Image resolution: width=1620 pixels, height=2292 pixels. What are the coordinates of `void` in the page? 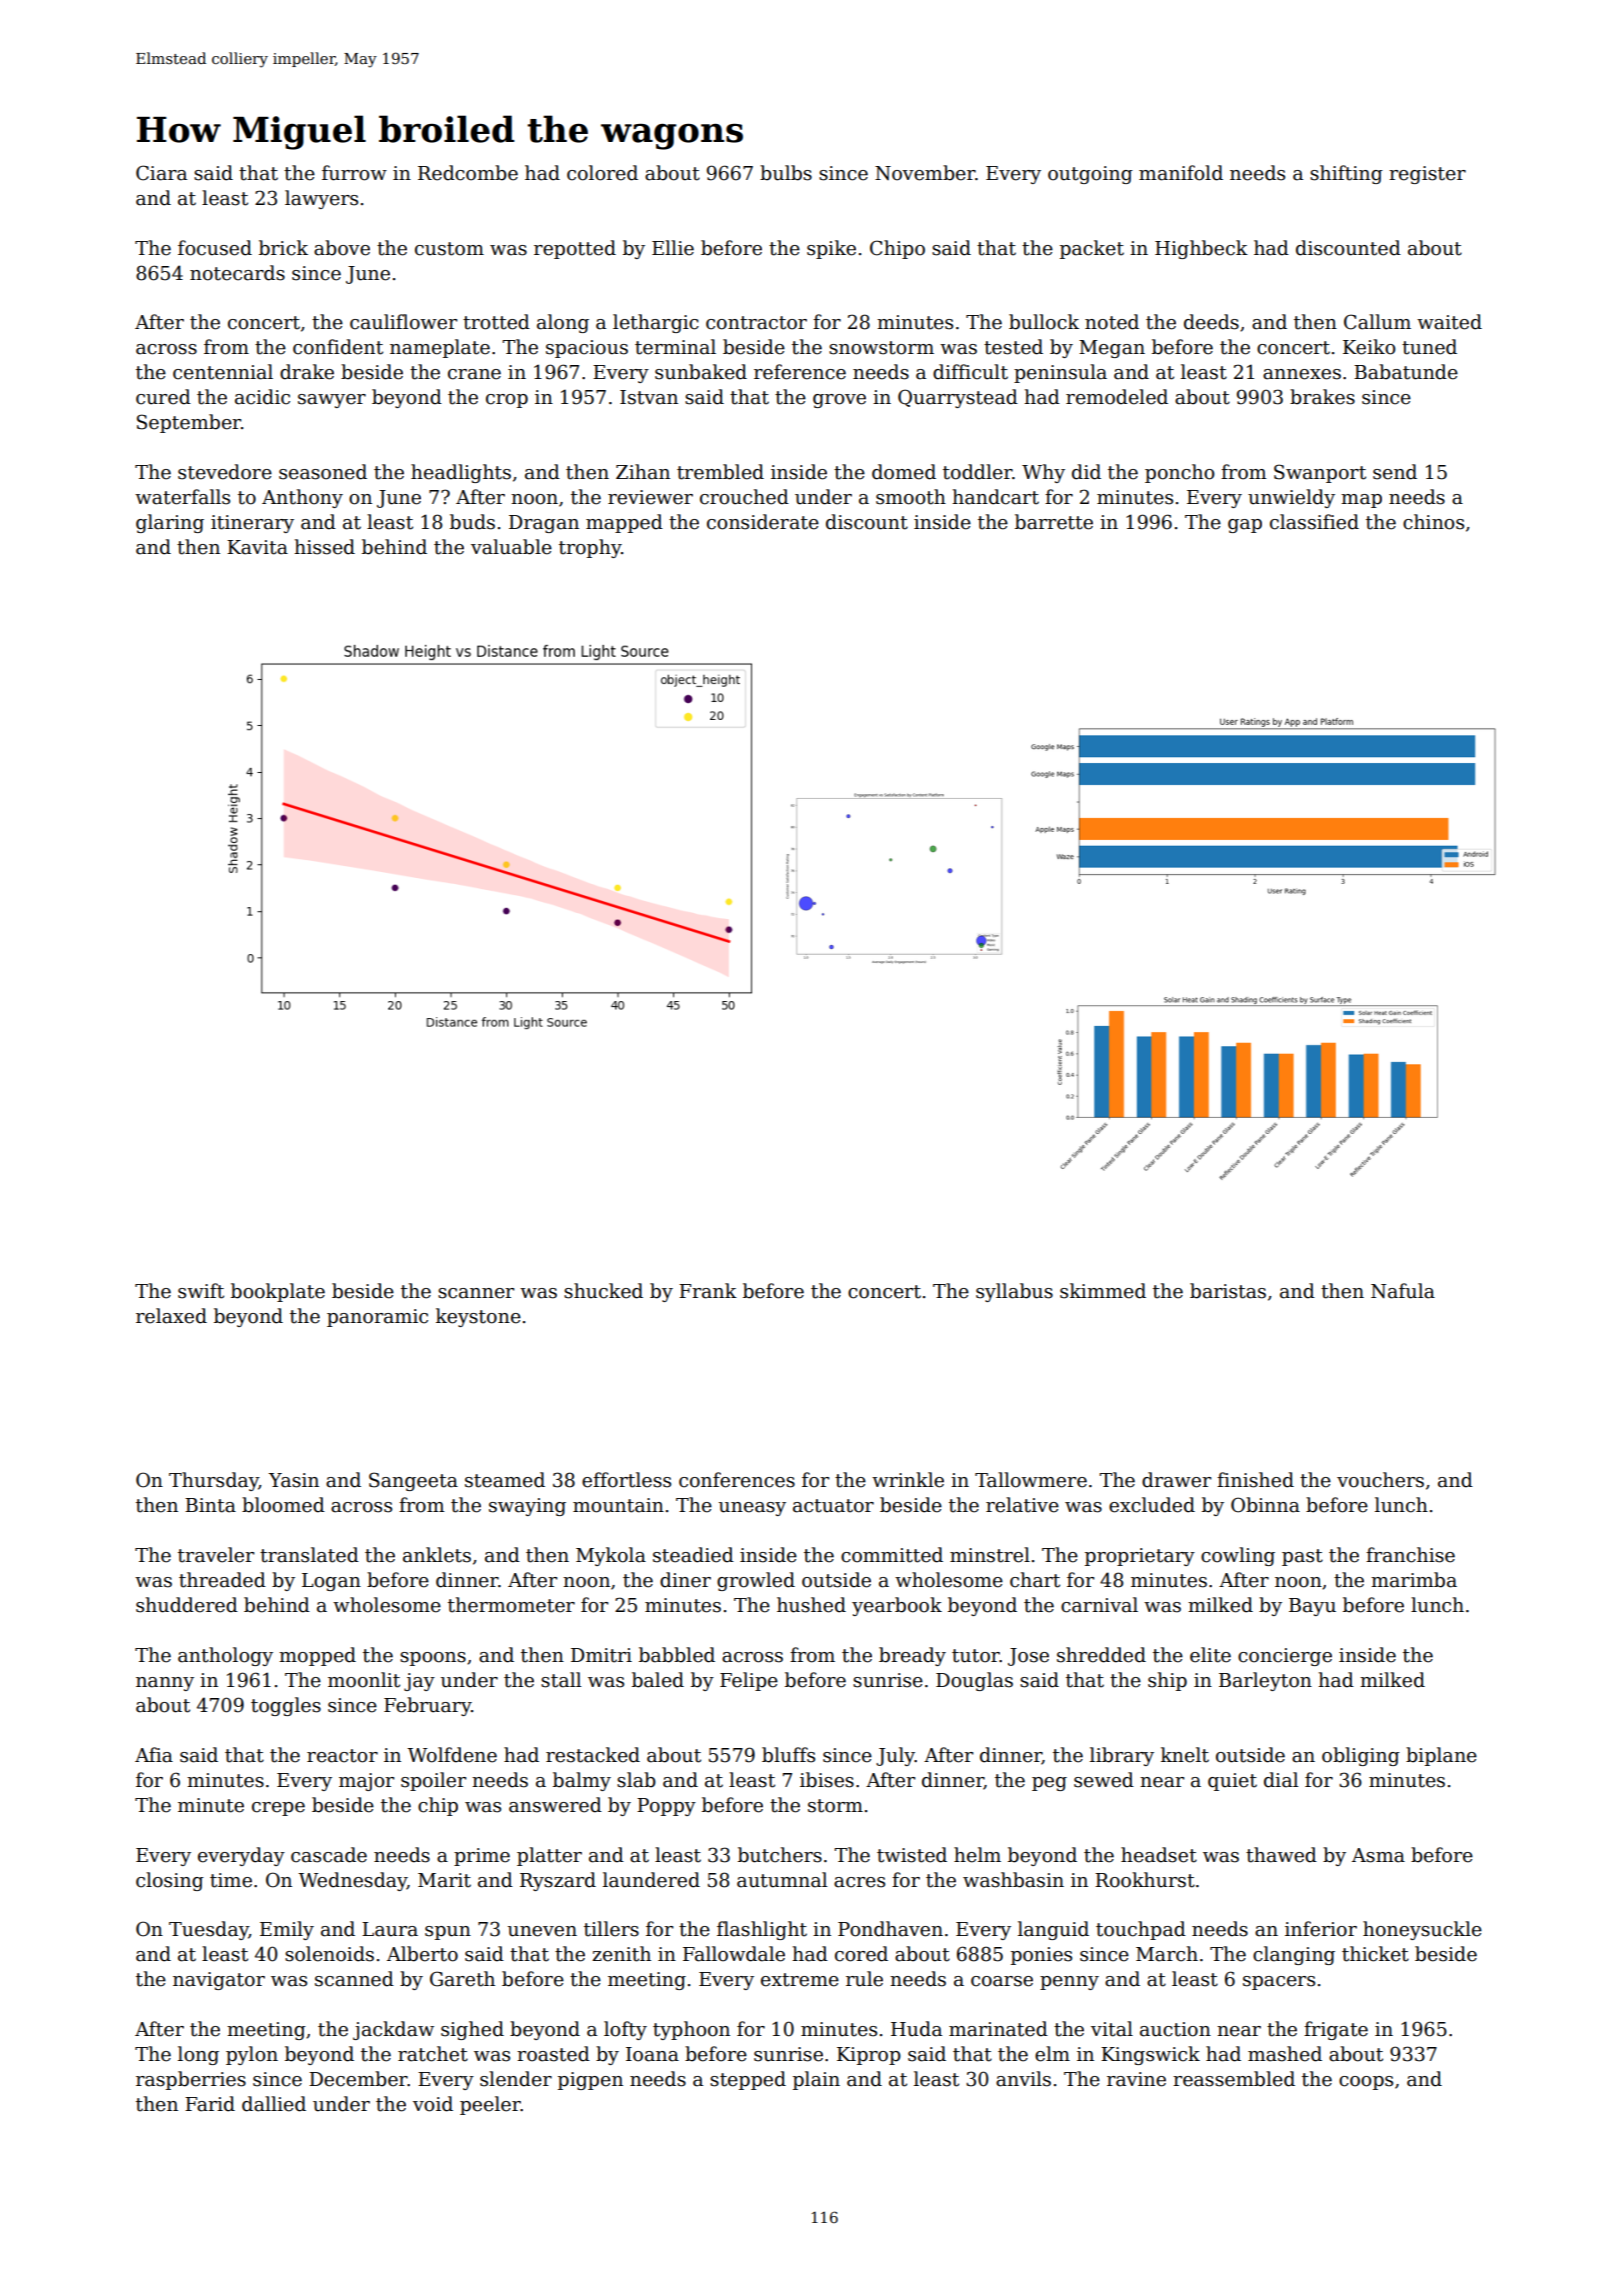 It's located at (433, 2104).
